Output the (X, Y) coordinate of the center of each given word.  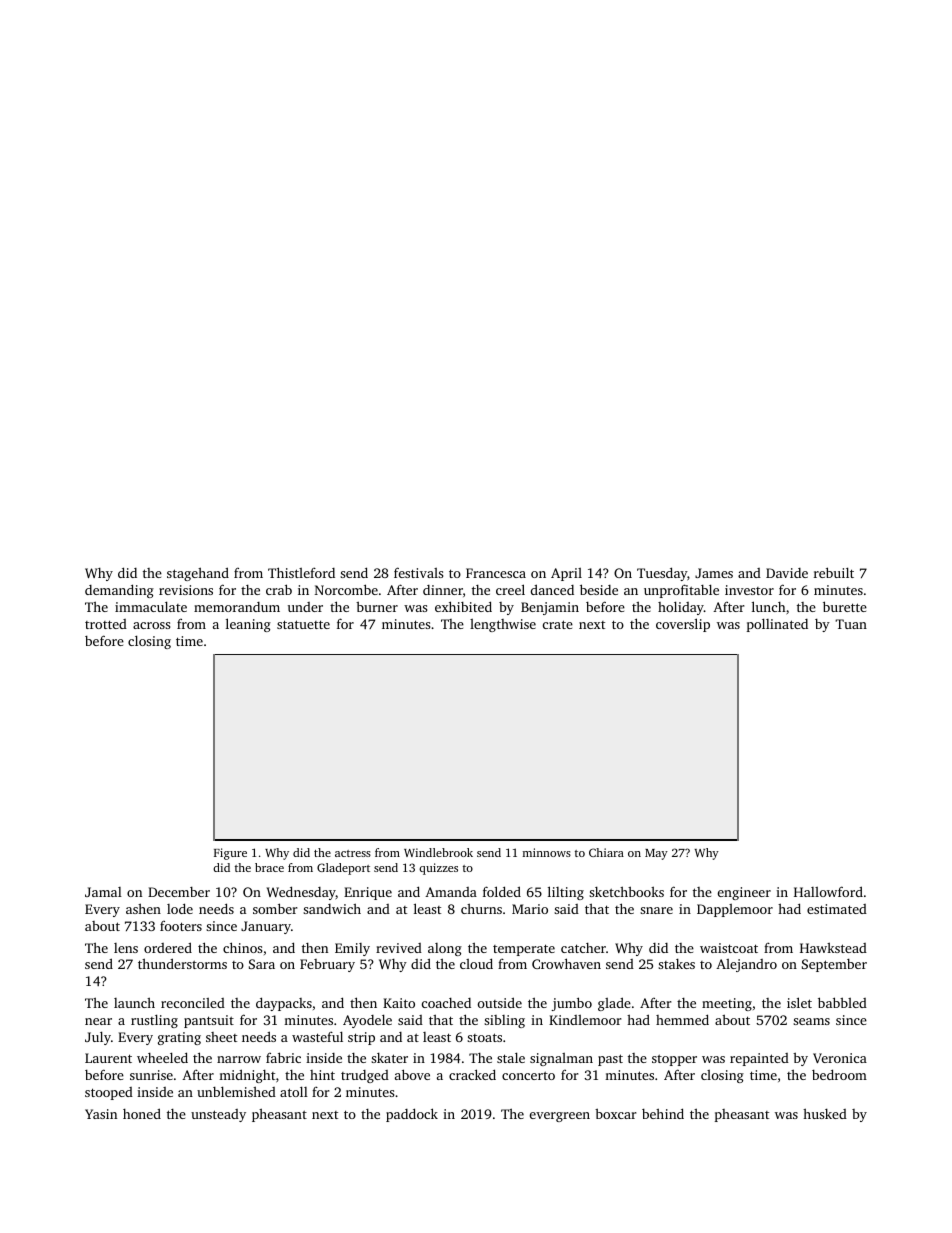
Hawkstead (833, 947)
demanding (119, 591)
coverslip (683, 625)
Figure (230, 854)
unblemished (236, 1091)
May (656, 854)
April (566, 574)
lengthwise (503, 625)
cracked (472, 1074)
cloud (476, 963)
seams (811, 1021)
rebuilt (834, 572)
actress (353, 853)
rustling (154, 1021)
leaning (248, 625)
